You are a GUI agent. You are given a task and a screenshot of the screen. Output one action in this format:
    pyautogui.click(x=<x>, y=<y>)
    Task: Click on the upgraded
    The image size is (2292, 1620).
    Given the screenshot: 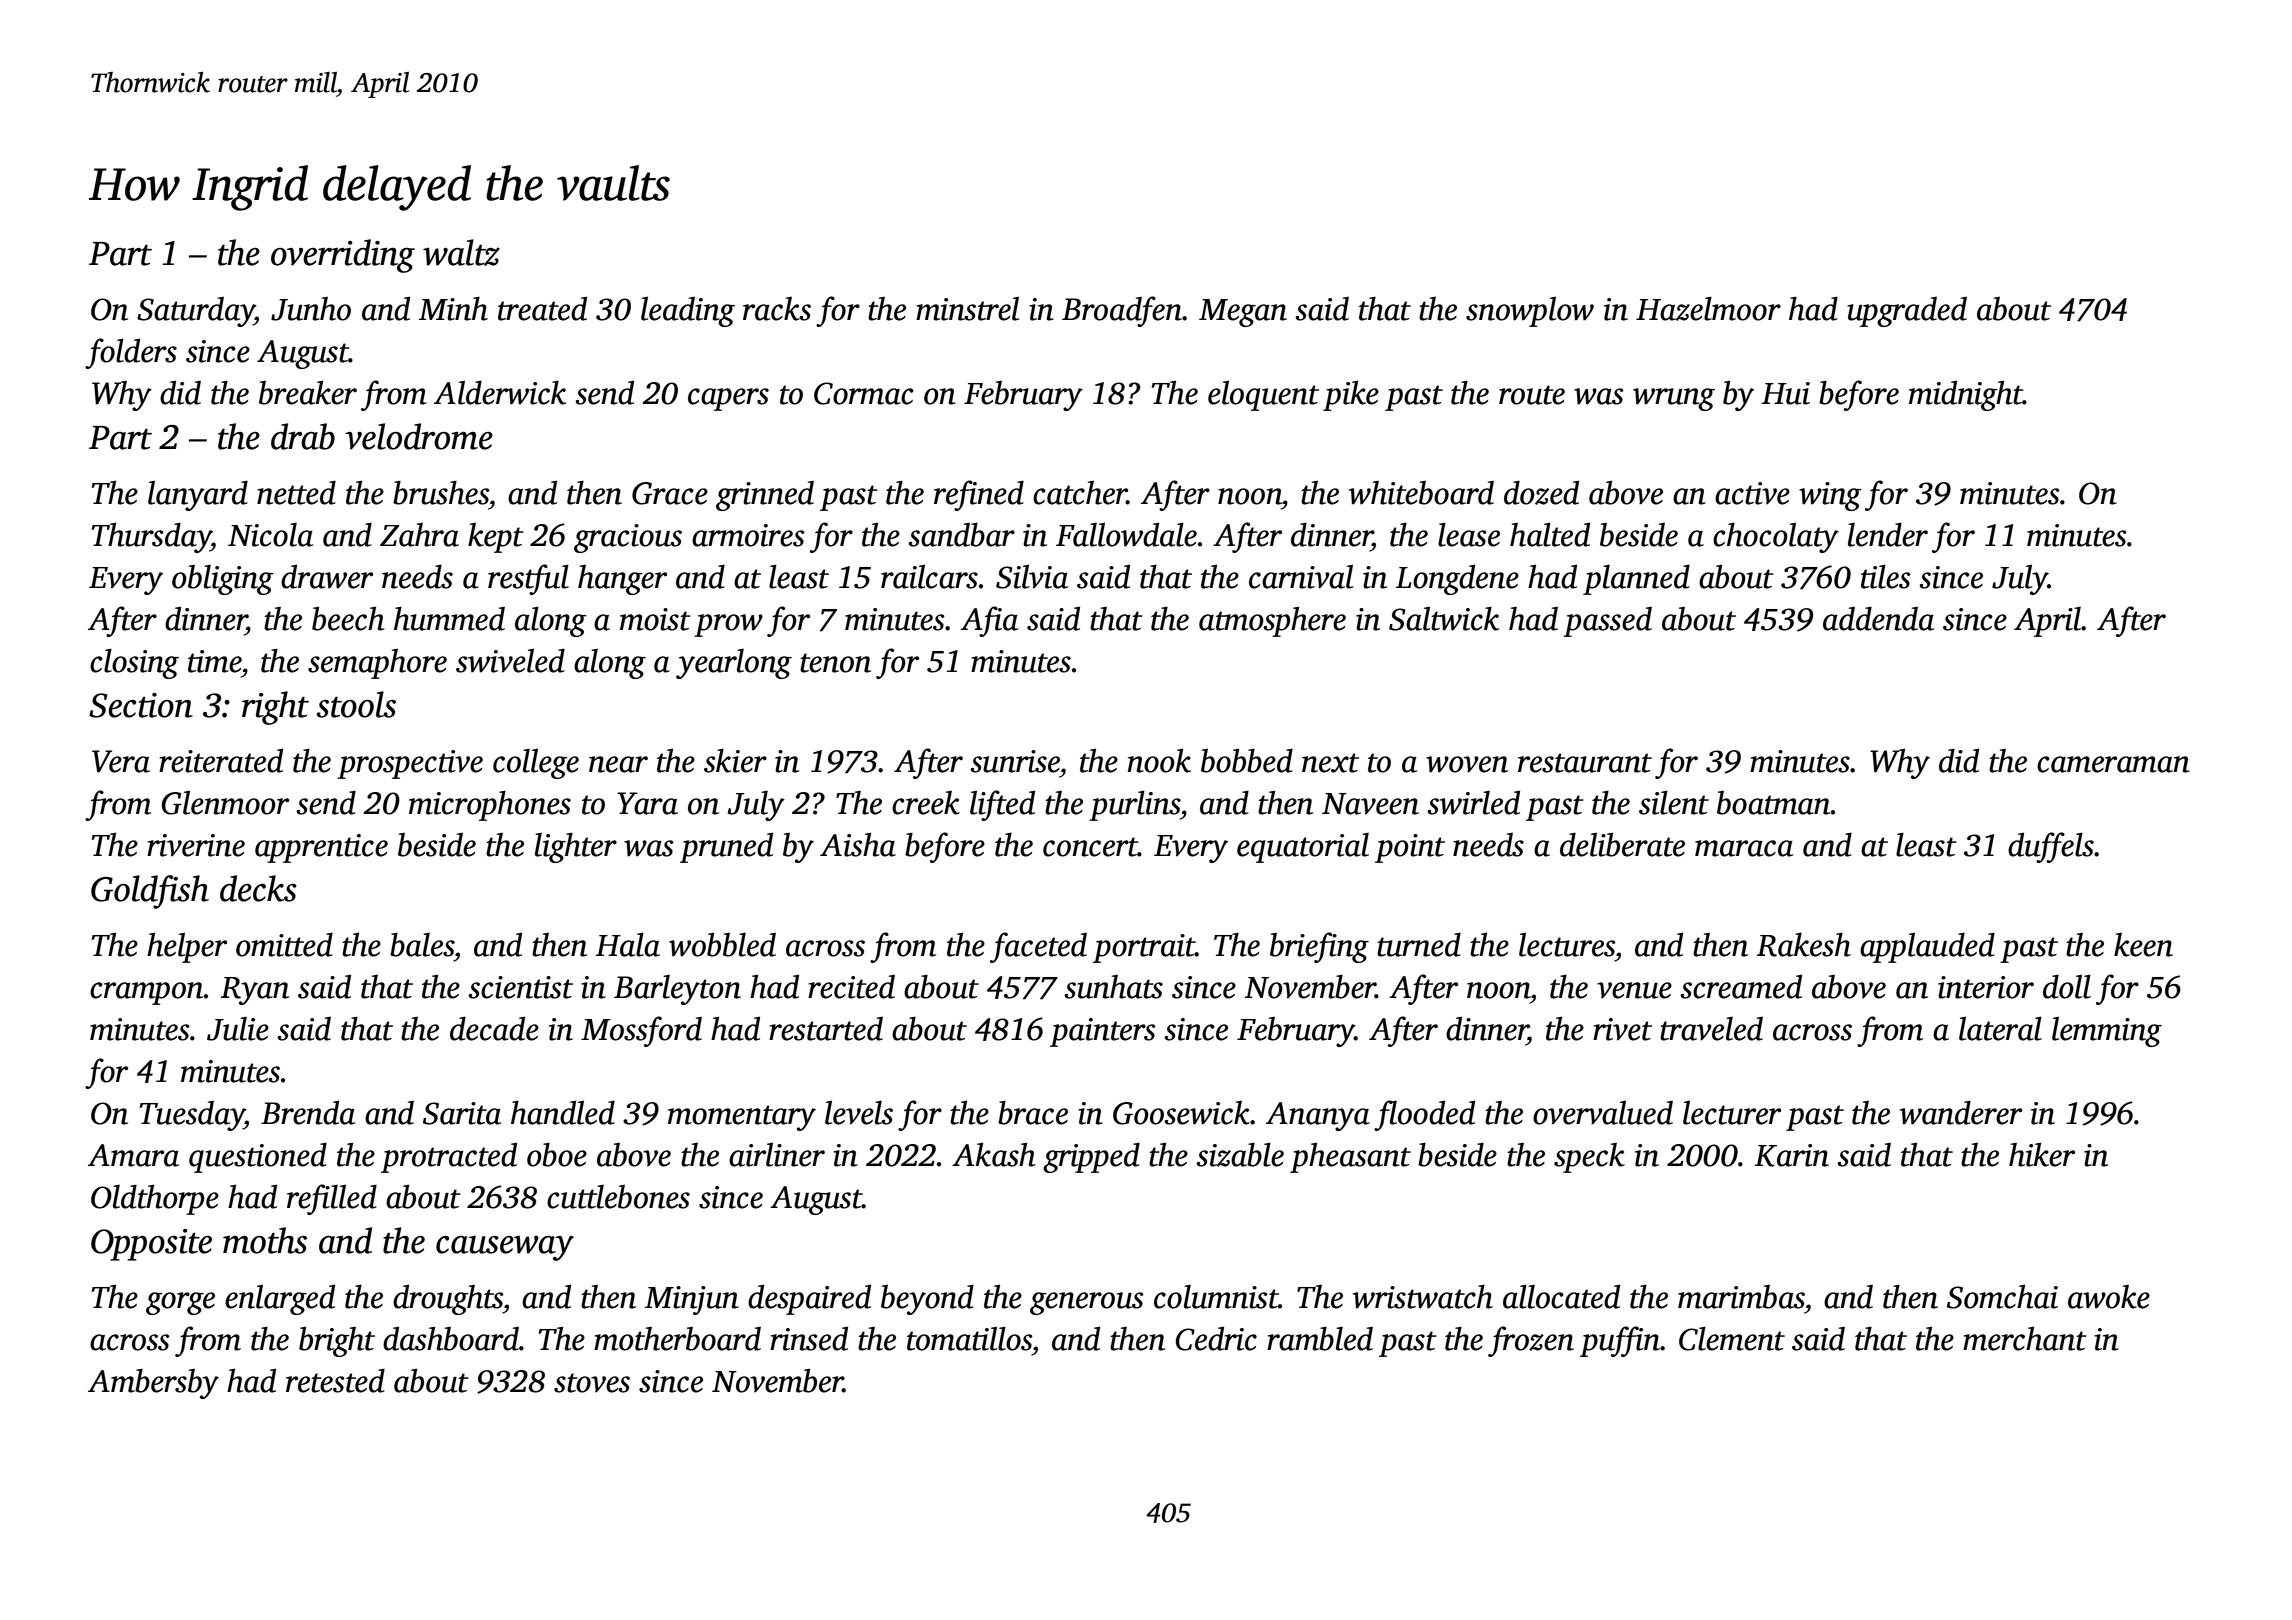 What is the action you would take?
    pyautogui.click(x=1907, y=312)
